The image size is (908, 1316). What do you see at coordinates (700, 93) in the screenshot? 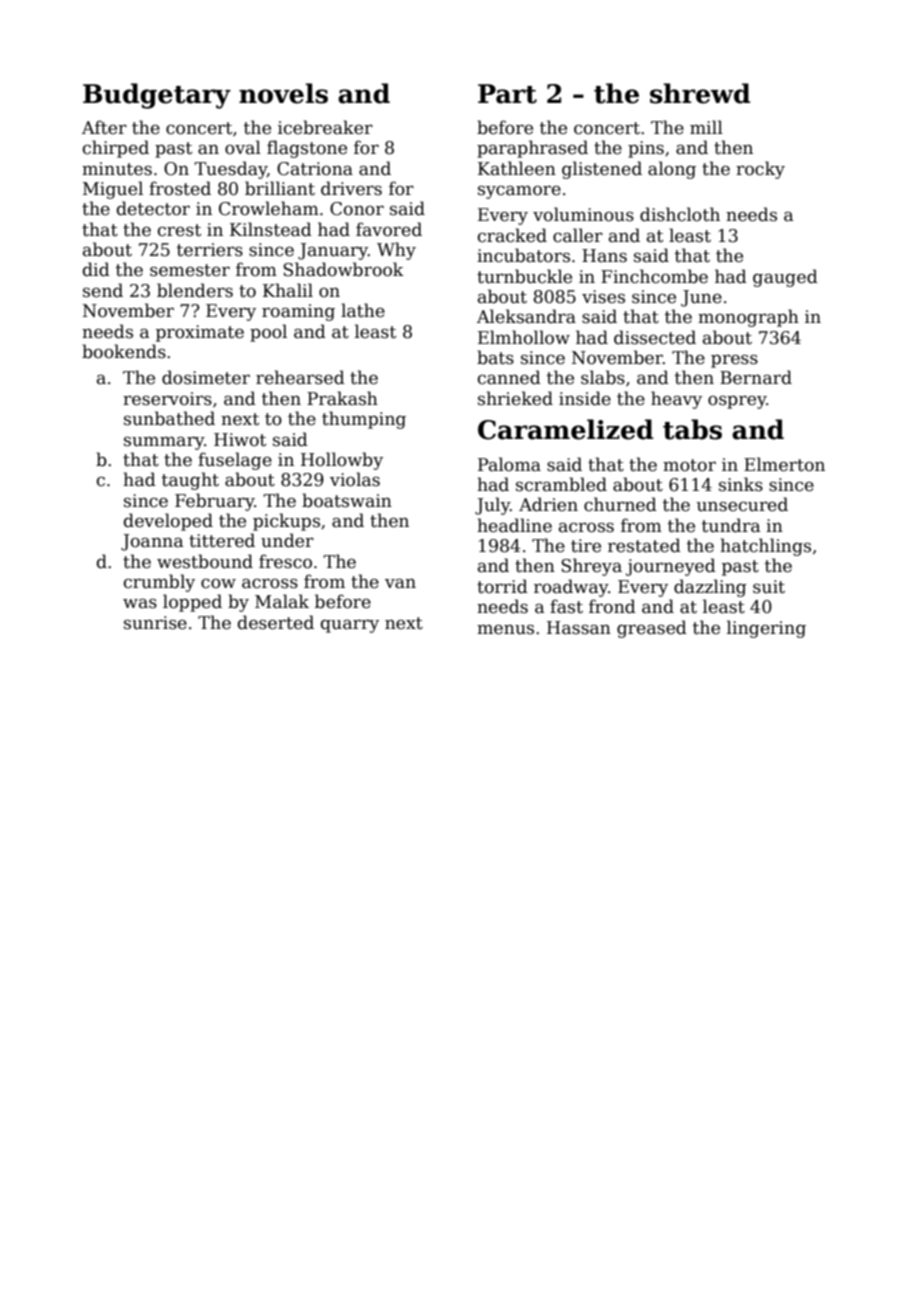
I see `shrewd` at bounding box center [700, 93].
